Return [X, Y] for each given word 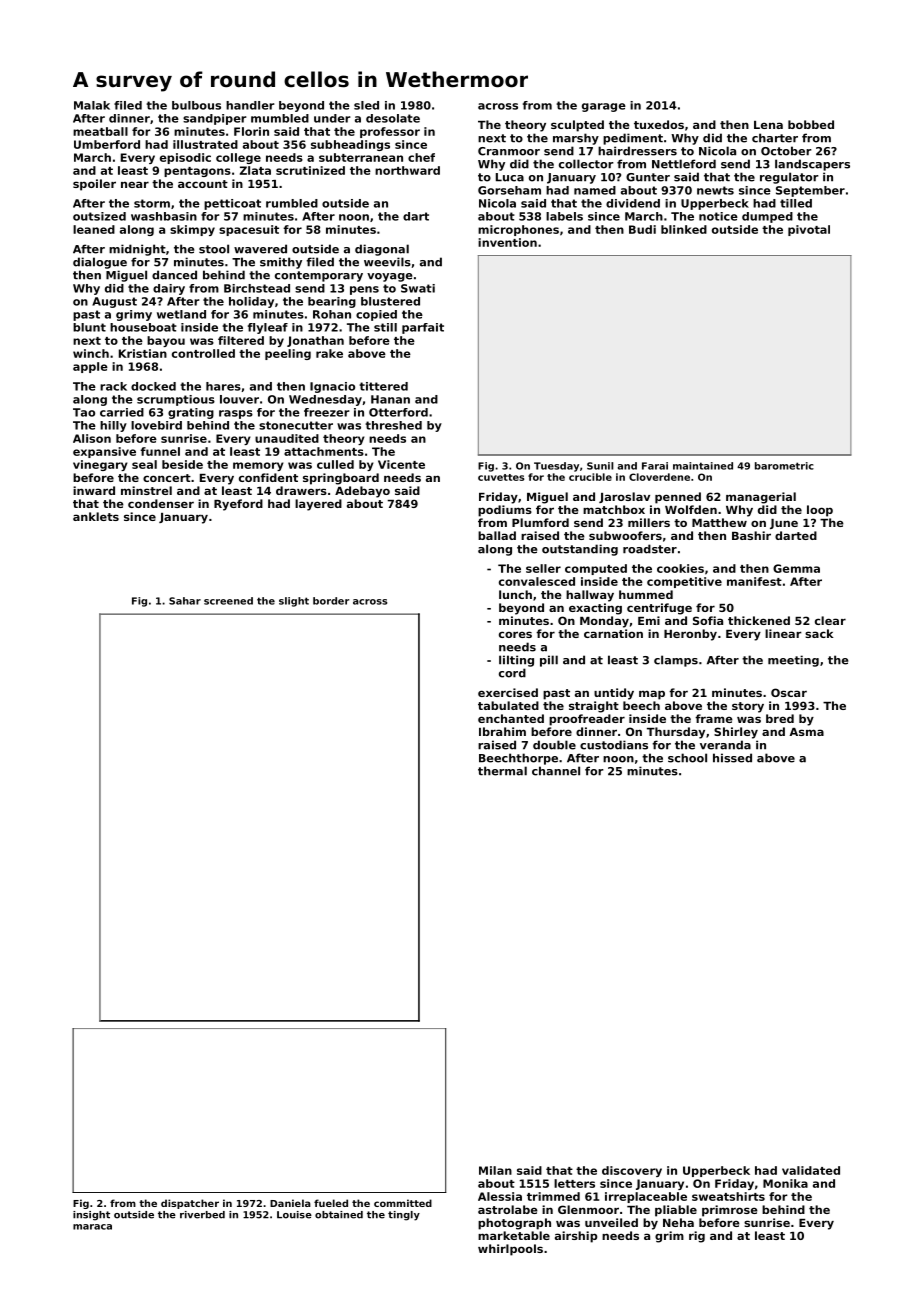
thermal [502, 771]
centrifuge [659, 609]
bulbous [196, 105]
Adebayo [362, 492]
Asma [806, 732]
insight [91, 1216]
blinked [684, 229]
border [331, 601]
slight [294, 602]
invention [507, 242]
